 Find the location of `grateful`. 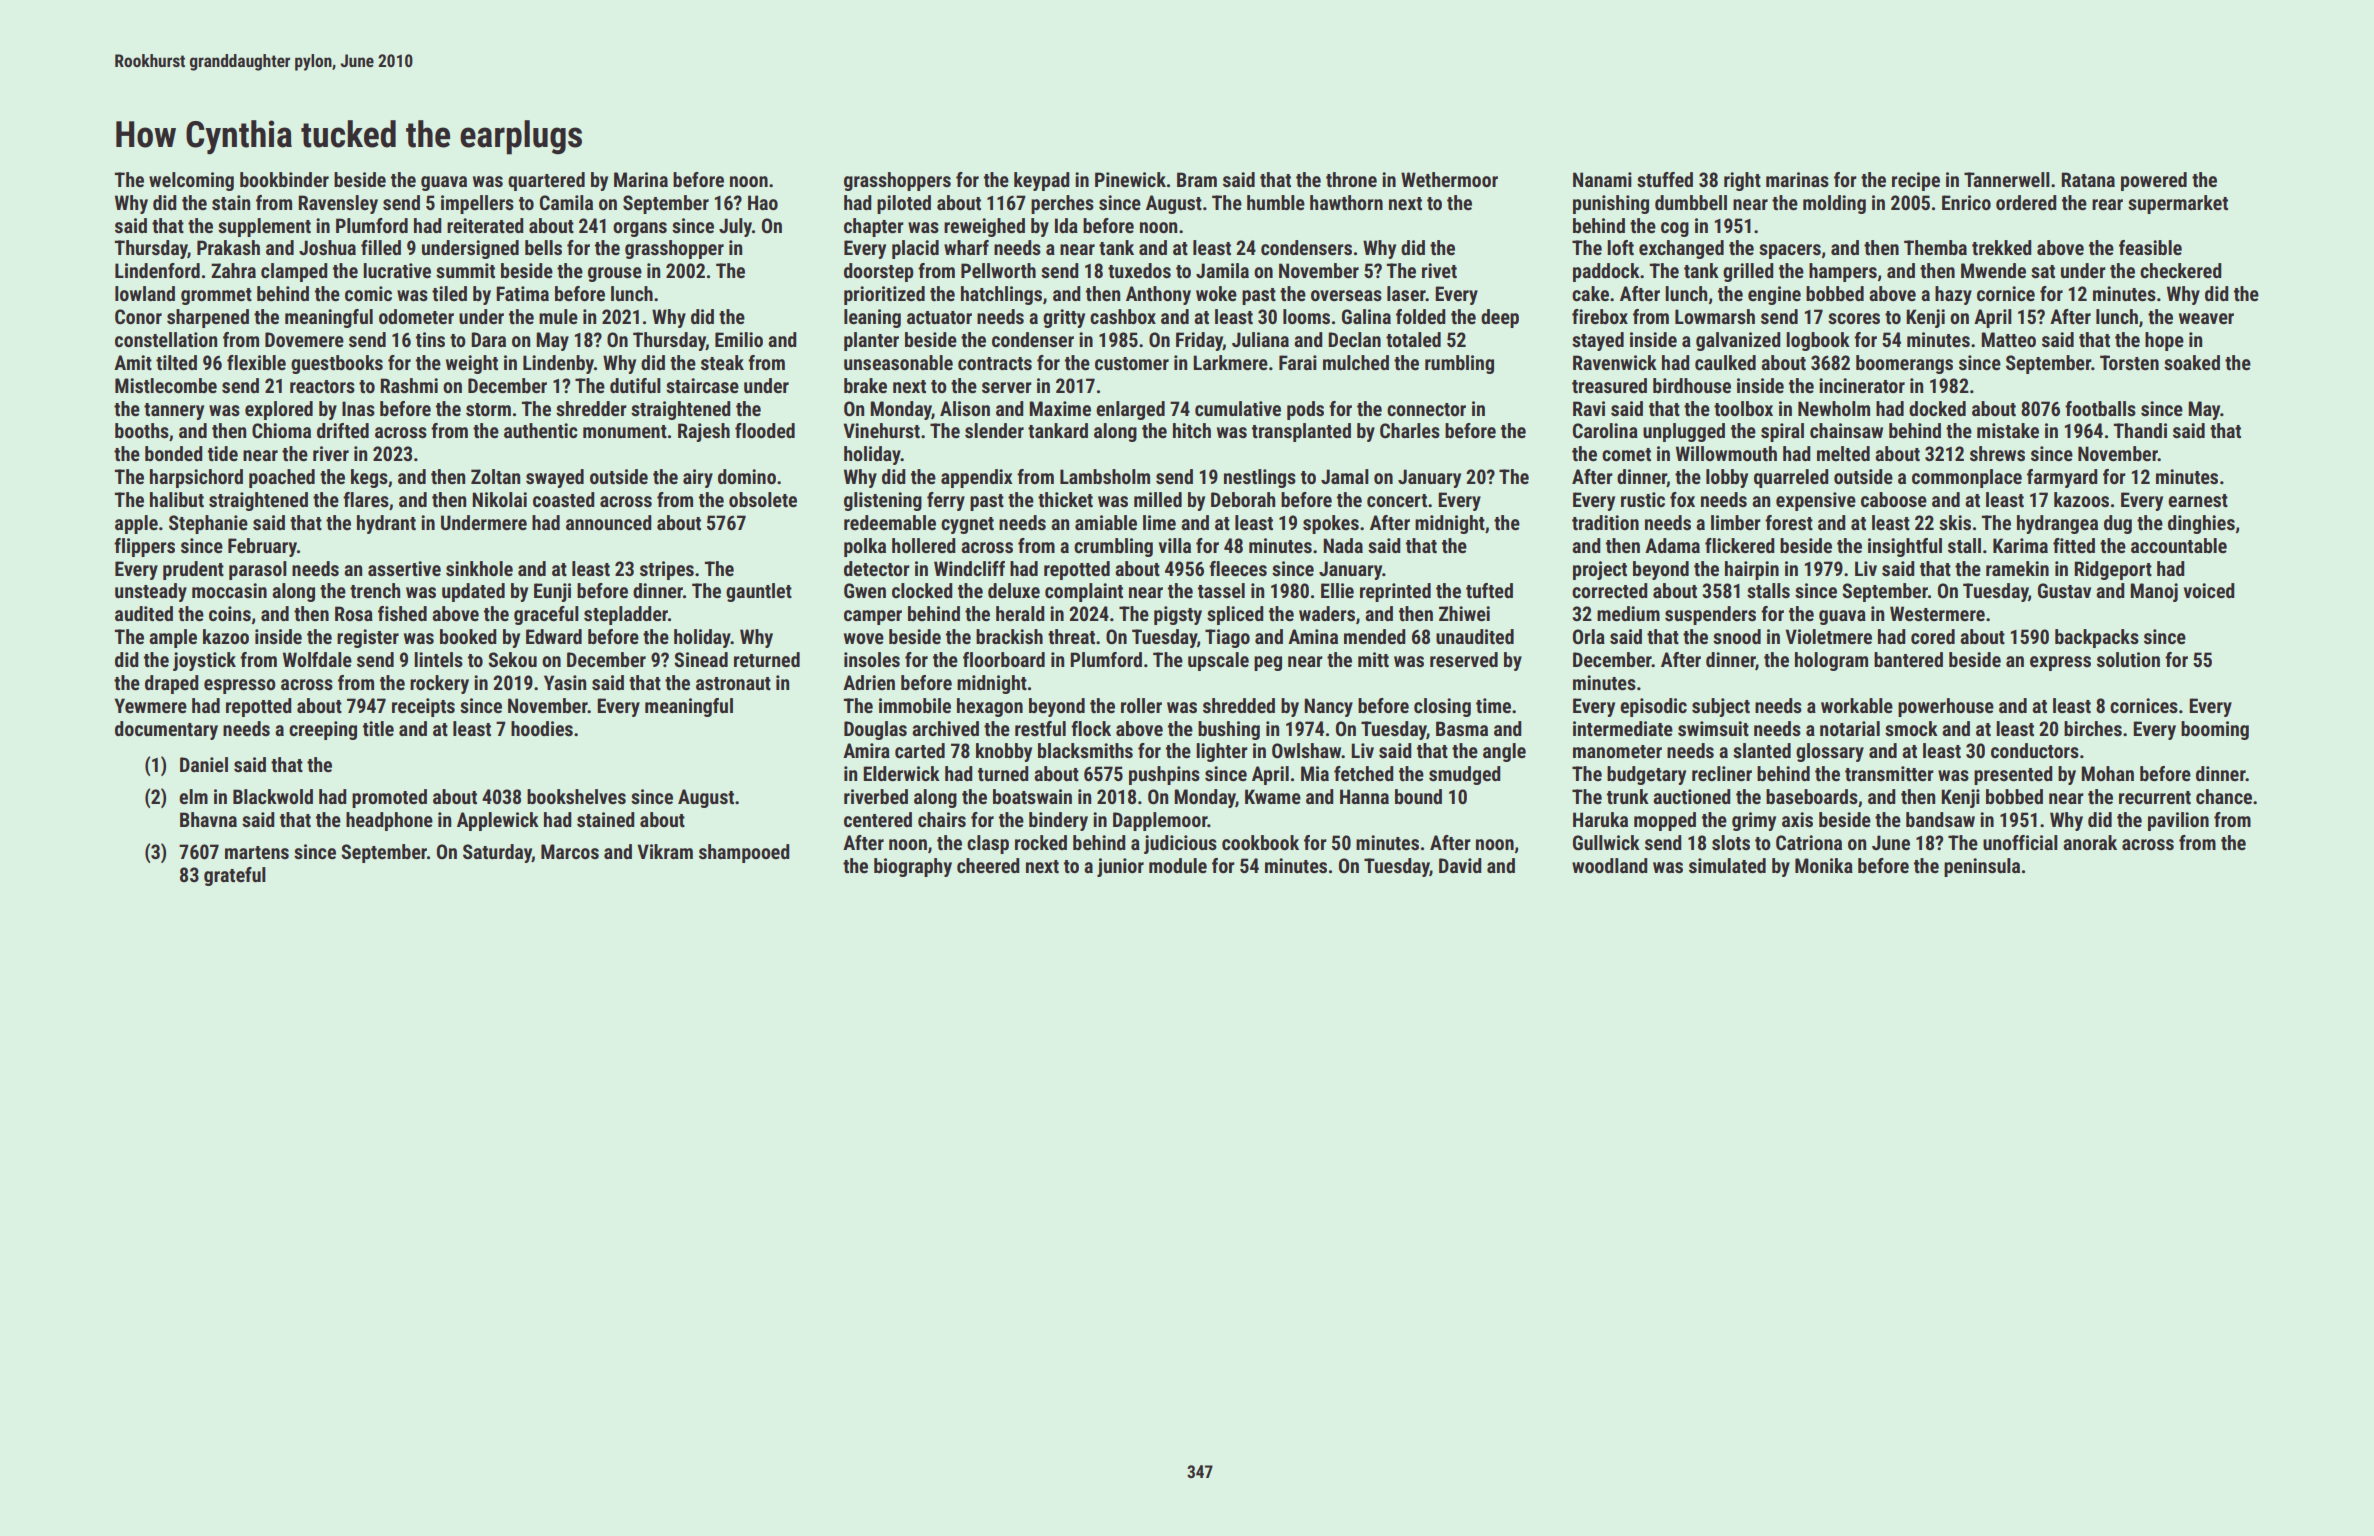

grateful is located at coordinates (235, 876).
